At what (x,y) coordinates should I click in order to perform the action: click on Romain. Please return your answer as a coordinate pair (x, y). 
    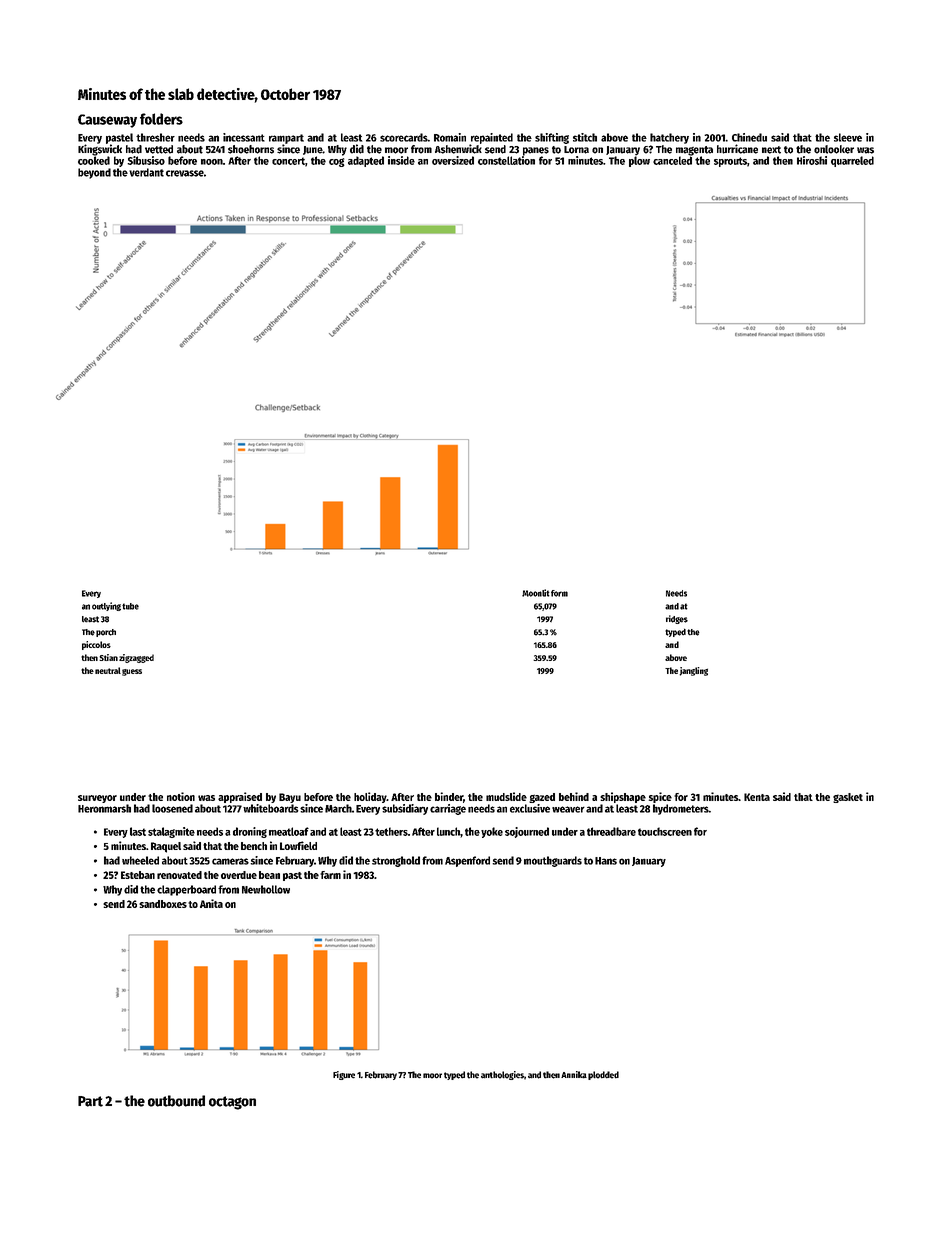
    Looking at the image, I should click on (450, 137).
